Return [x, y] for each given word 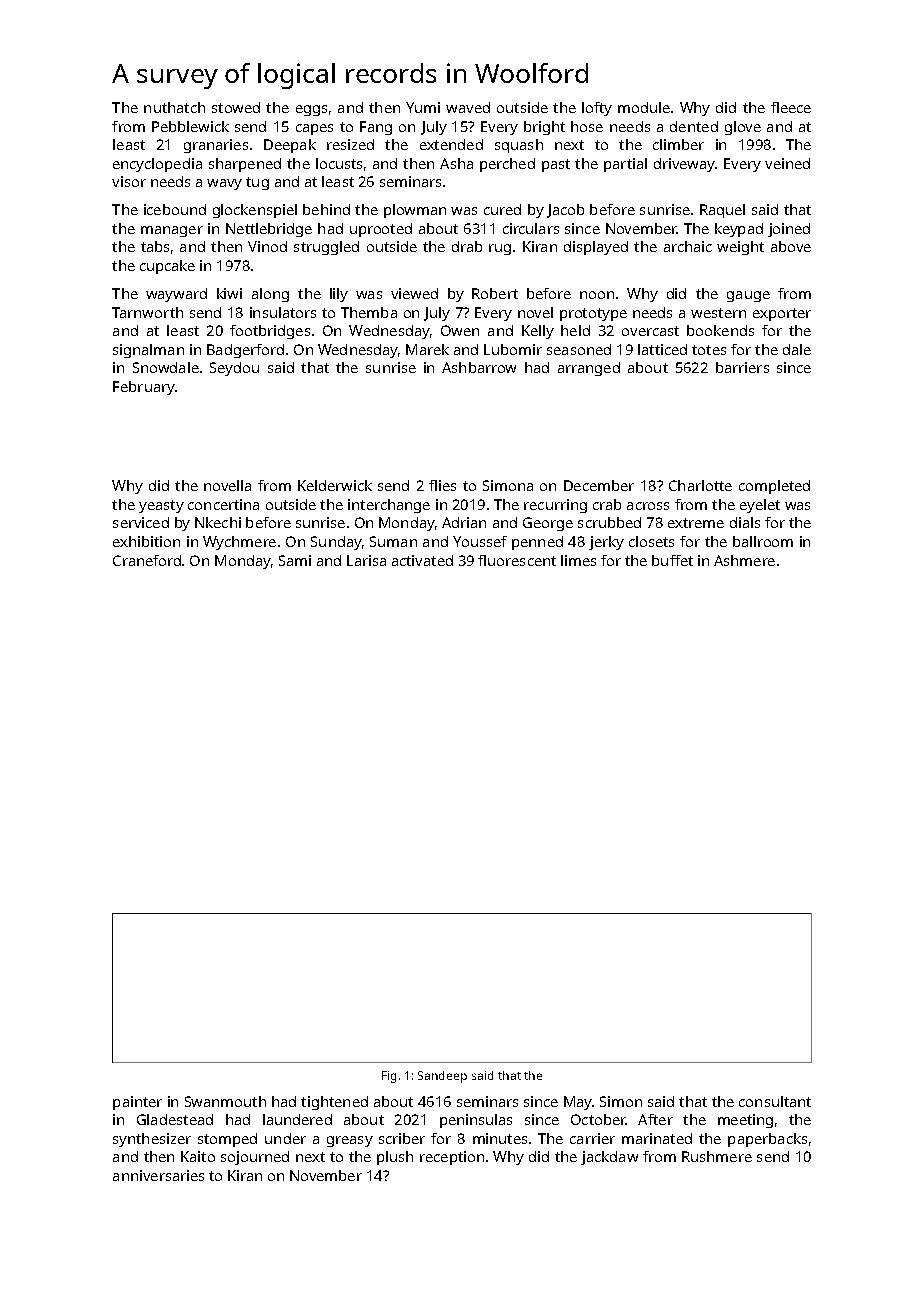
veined [787, 163]
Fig [389, 1077]
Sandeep [442, 1077]
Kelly [538, 332]
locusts [339, 163]
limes [578, 560]
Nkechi [218, 522]
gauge [748, 296]
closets [651, 541]
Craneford [147, 560]
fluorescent [517, 560]
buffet [672, 560]
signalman [148, 351]
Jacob [565, 211]
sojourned [255, 1158]
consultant [775, 1101]
